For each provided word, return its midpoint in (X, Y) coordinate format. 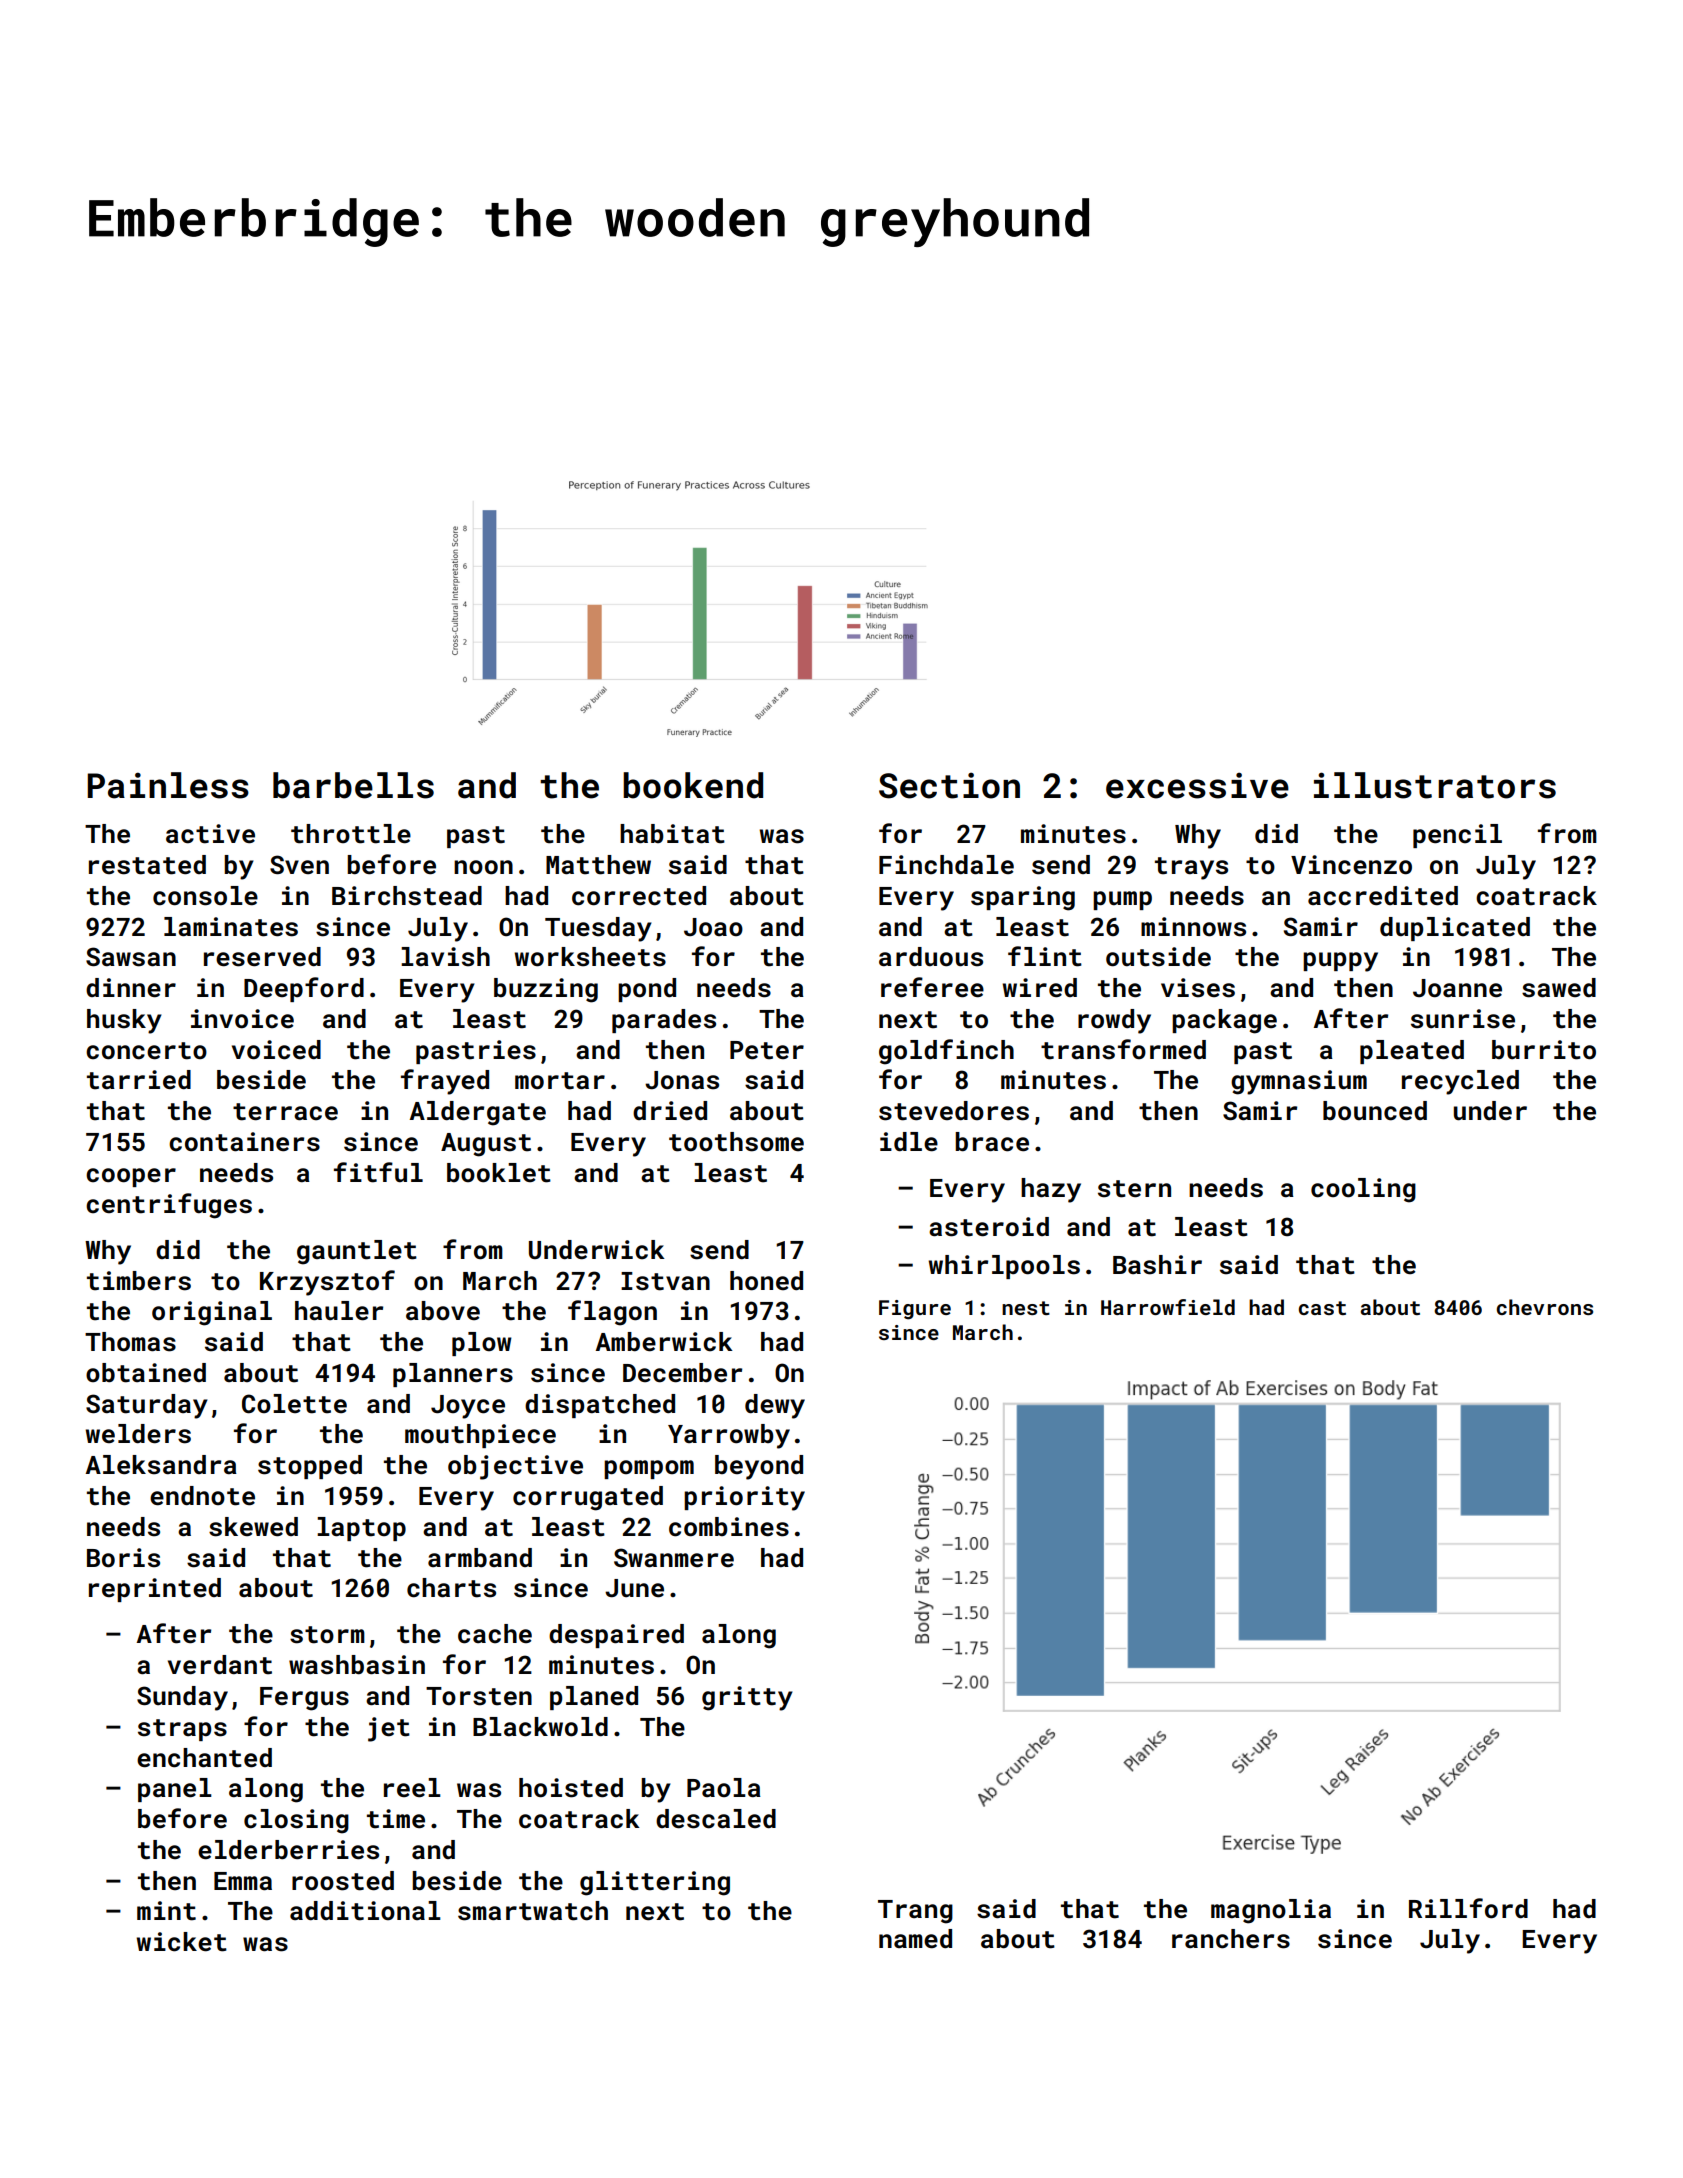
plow (482, 1344)
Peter (767, 1050)
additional (365, 1911)
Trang (915, 1912)
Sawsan (131, 957)
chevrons (1545, 1307)
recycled (1460, 1082)
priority (744, 1498)
